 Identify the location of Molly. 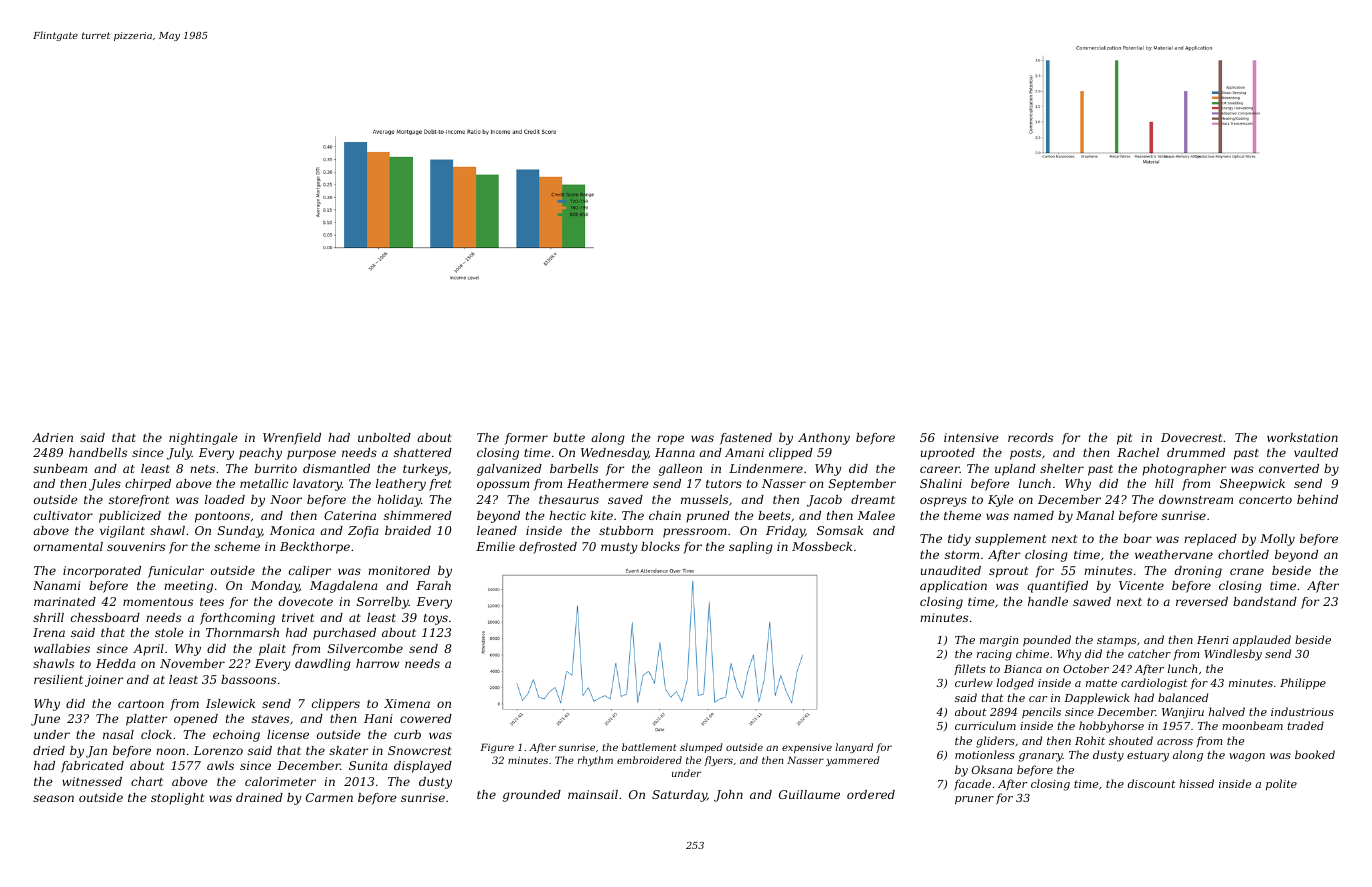
(1277, 540).
